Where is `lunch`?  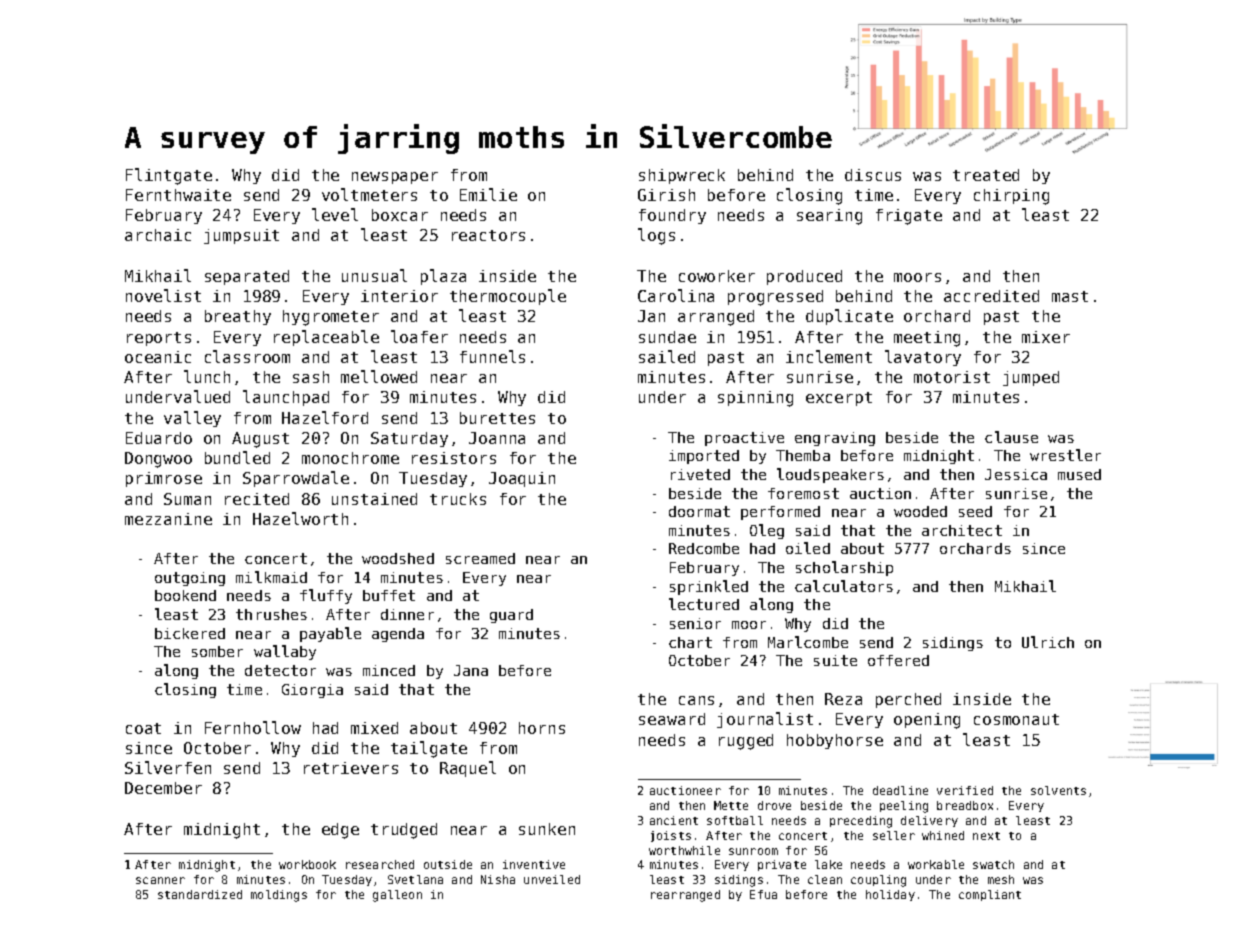 lunch is located at coordinates (207, 376).
